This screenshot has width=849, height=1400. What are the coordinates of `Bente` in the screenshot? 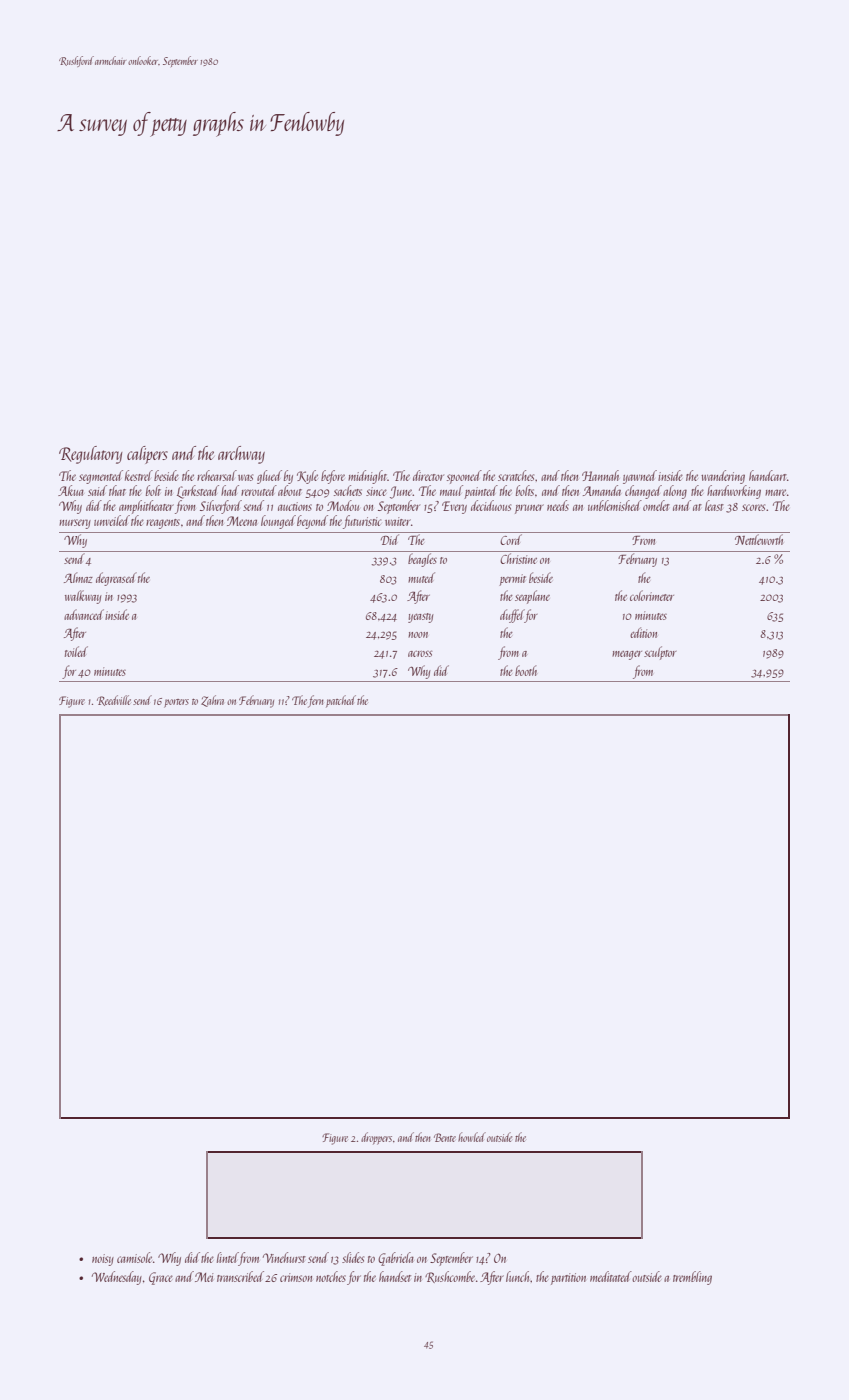 It's located at (445, 1137).
